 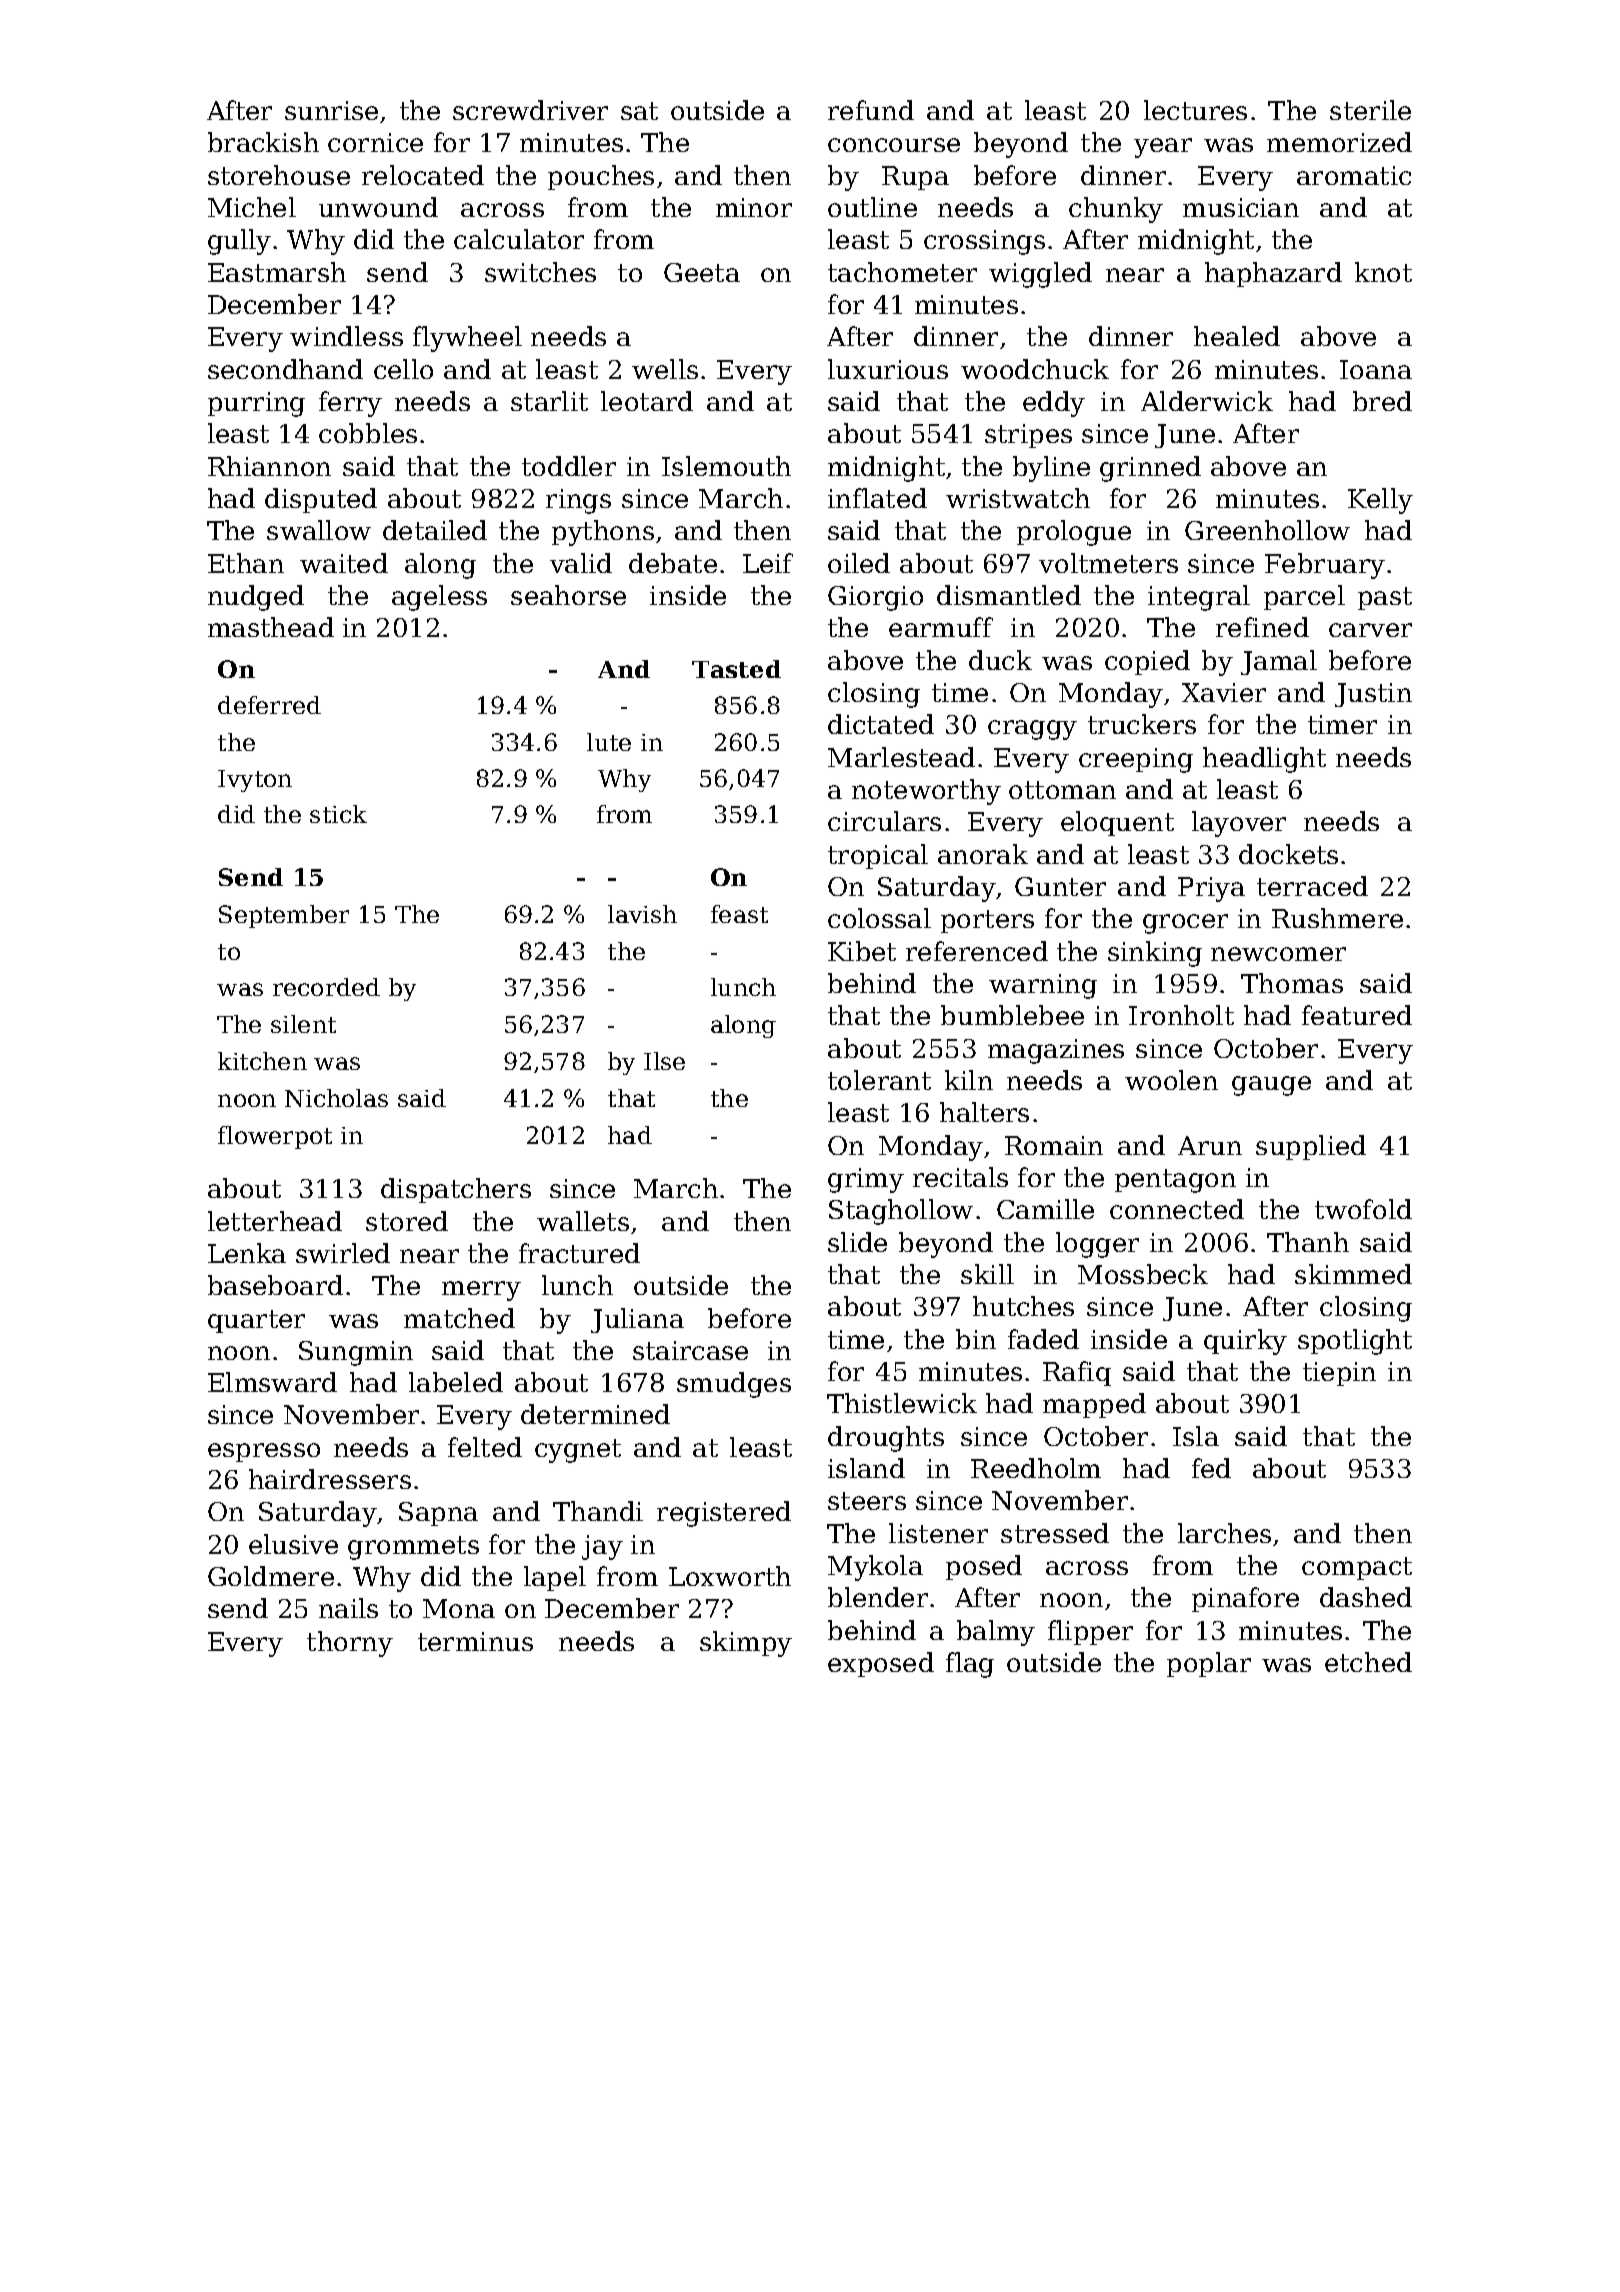 What do you see at coordinates (1382, 401) in the screenshot?
I see `bred` at bounding box center [1382, 401].
